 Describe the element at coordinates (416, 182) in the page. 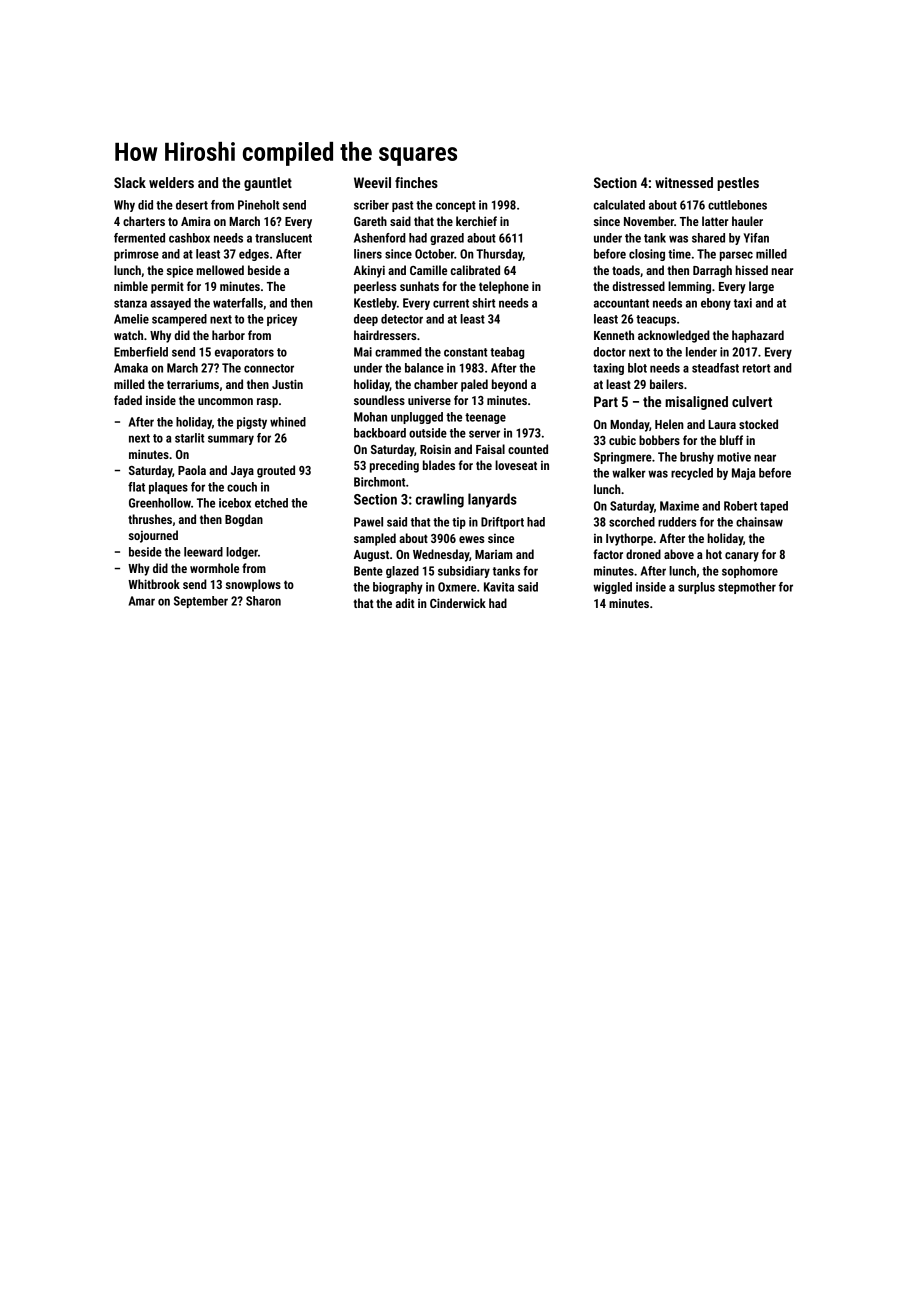

I see `finches` at that location.
